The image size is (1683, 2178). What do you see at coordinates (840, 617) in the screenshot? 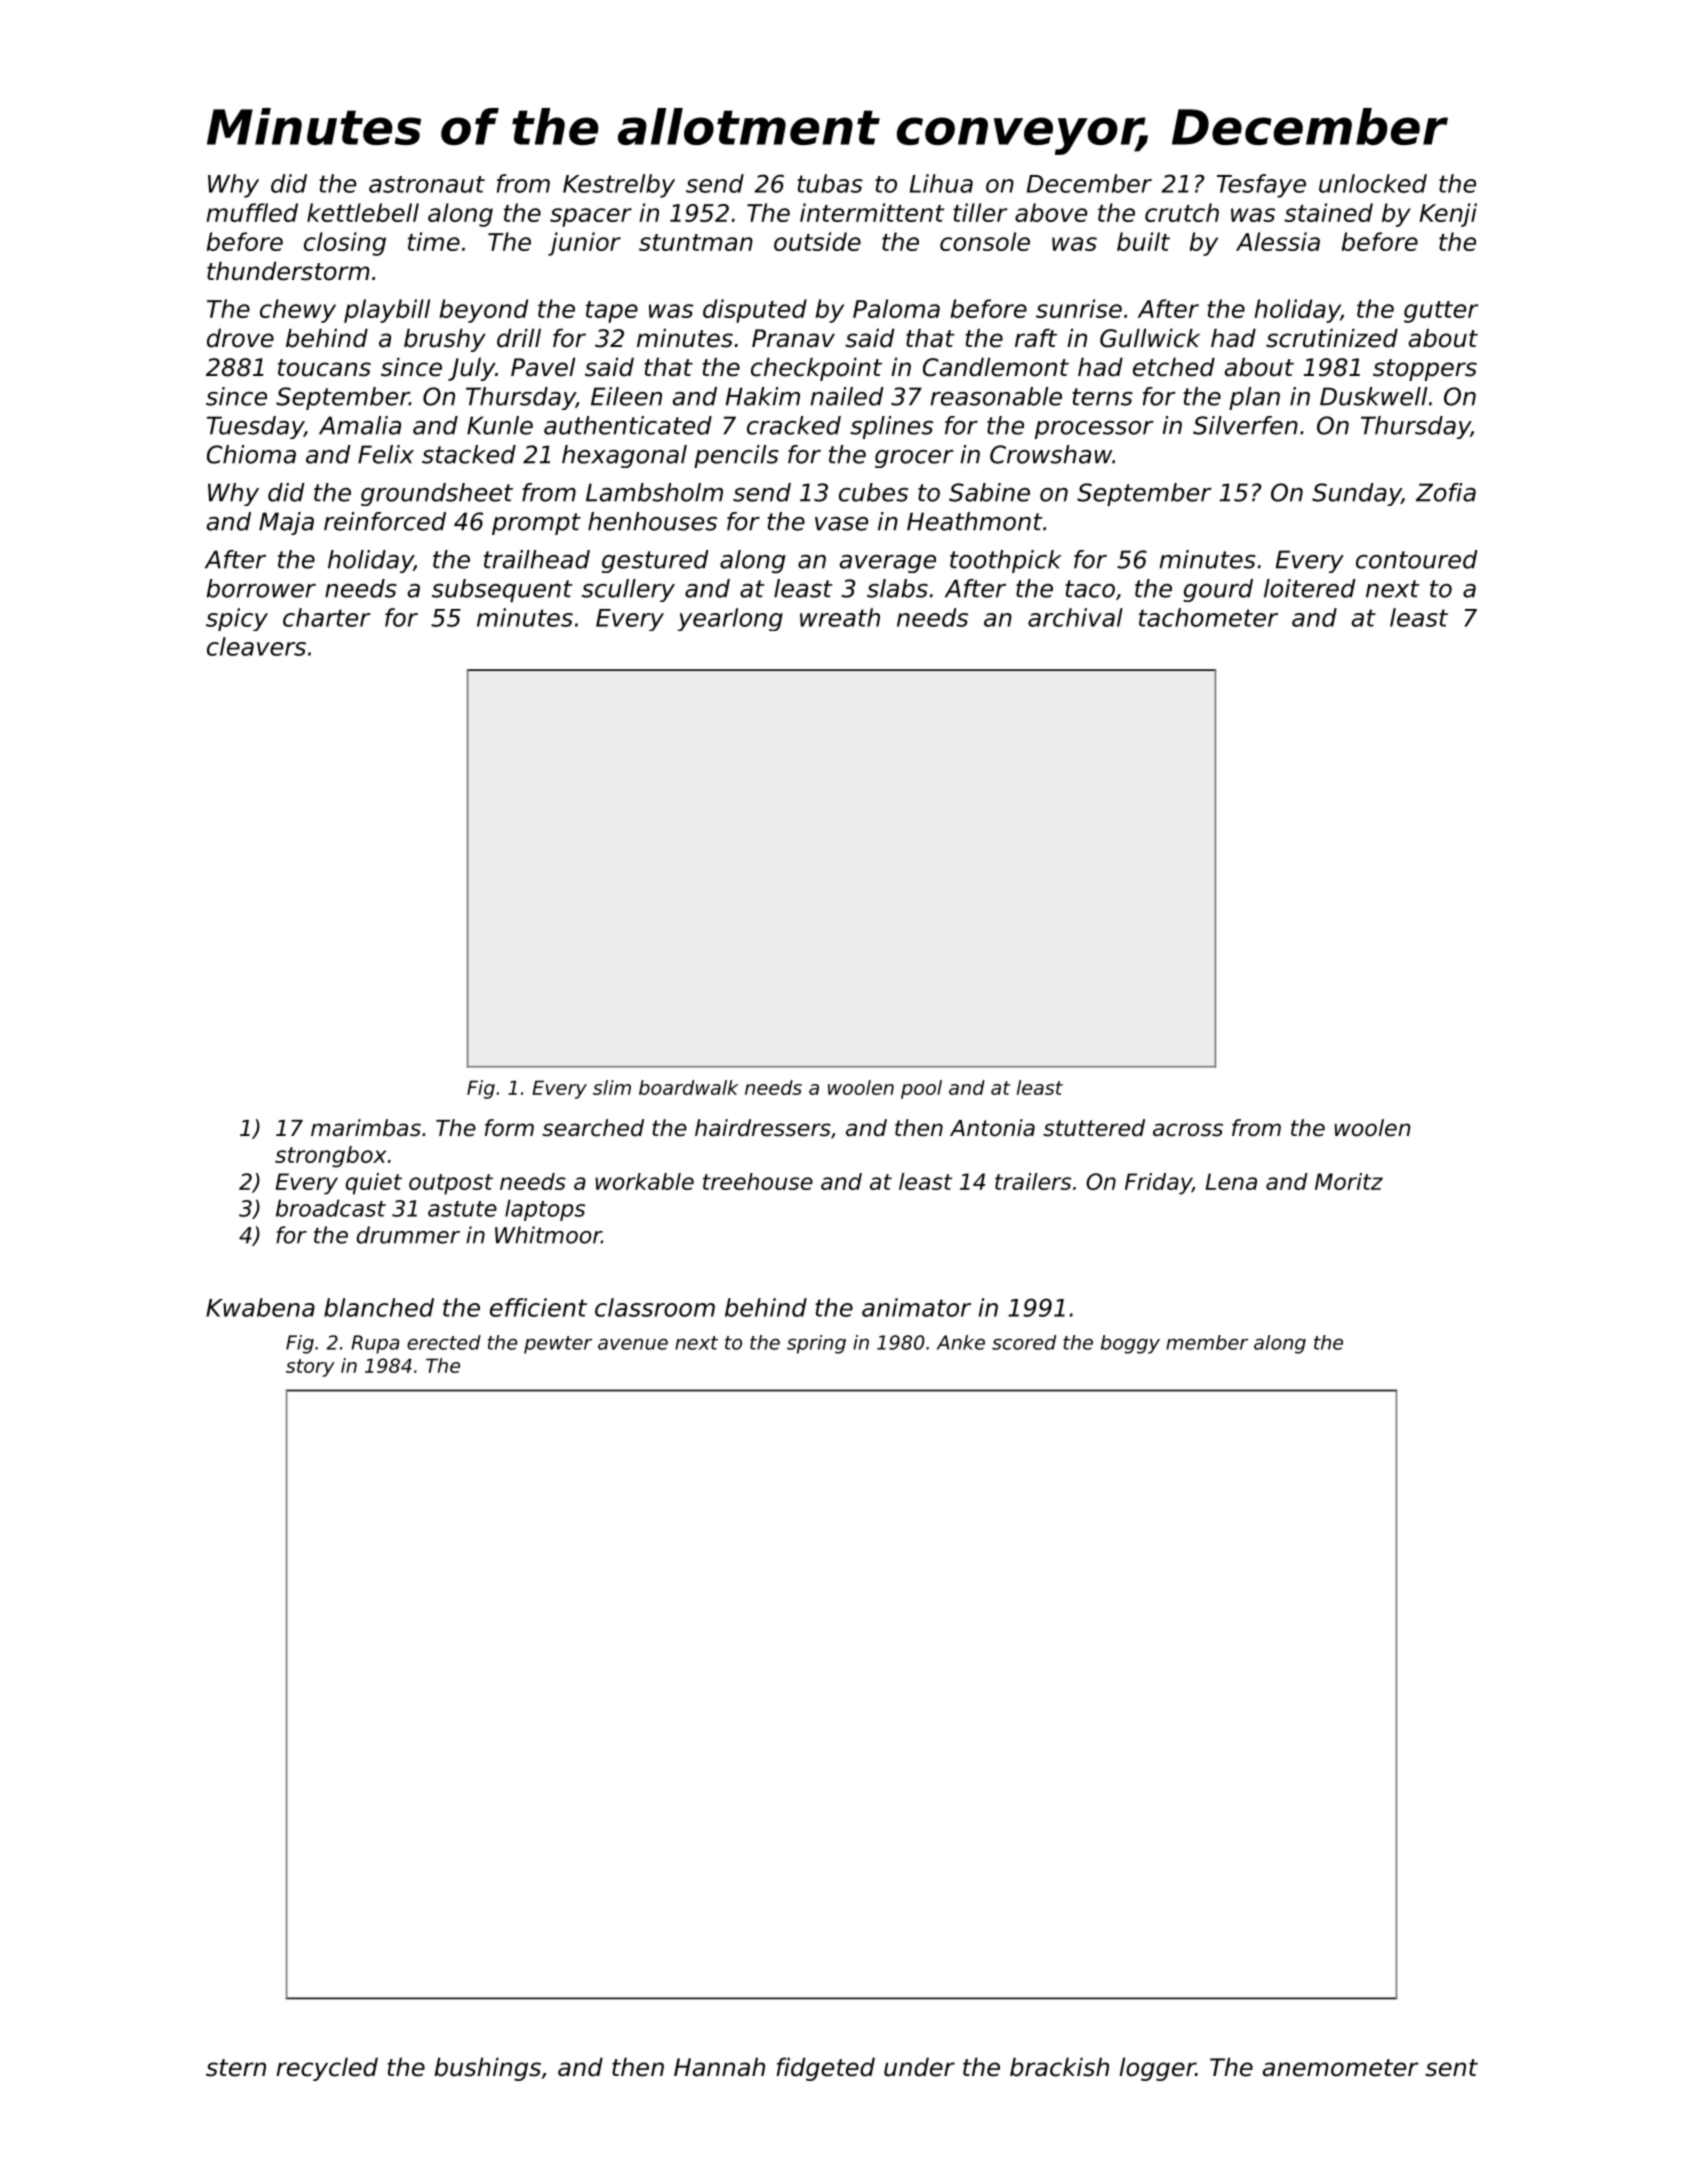
I see `wreath` at bounding box center [840, 617].
